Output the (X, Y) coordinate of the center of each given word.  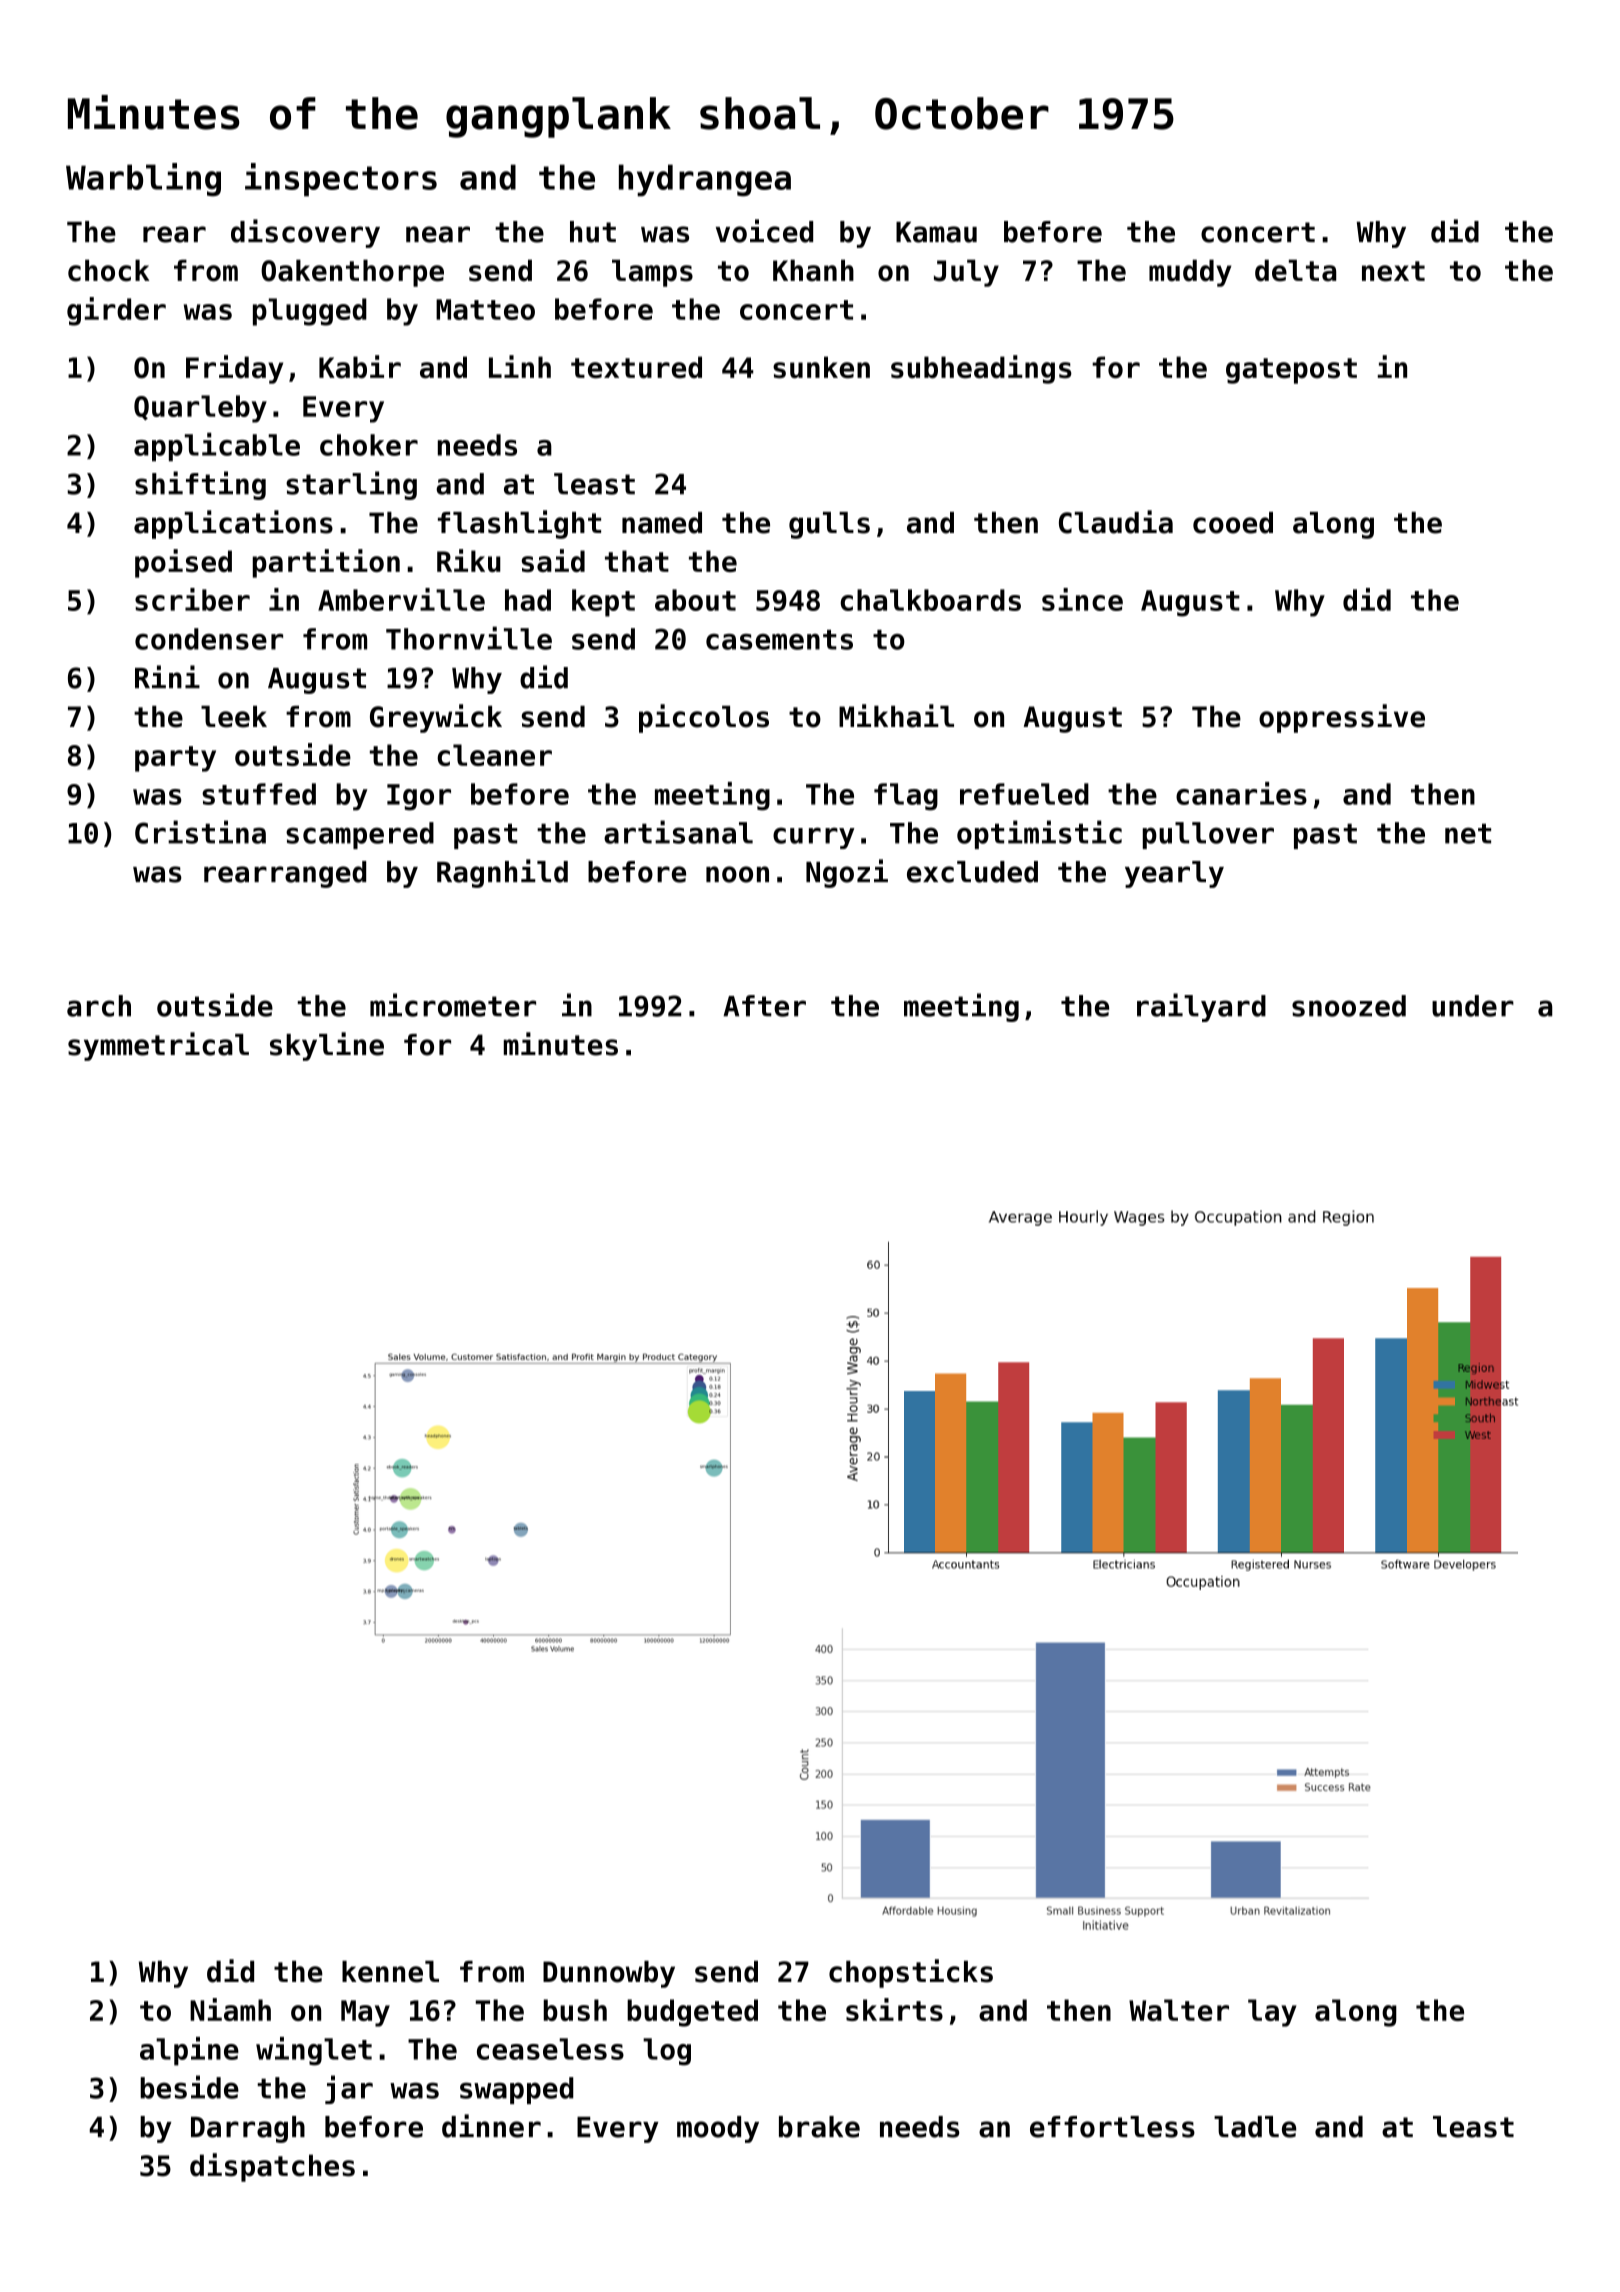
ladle (1255, 2127)
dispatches (272, 2167)
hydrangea (705, 180)
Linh (520, 366)
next (1393, 271)
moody (718, 2129)
